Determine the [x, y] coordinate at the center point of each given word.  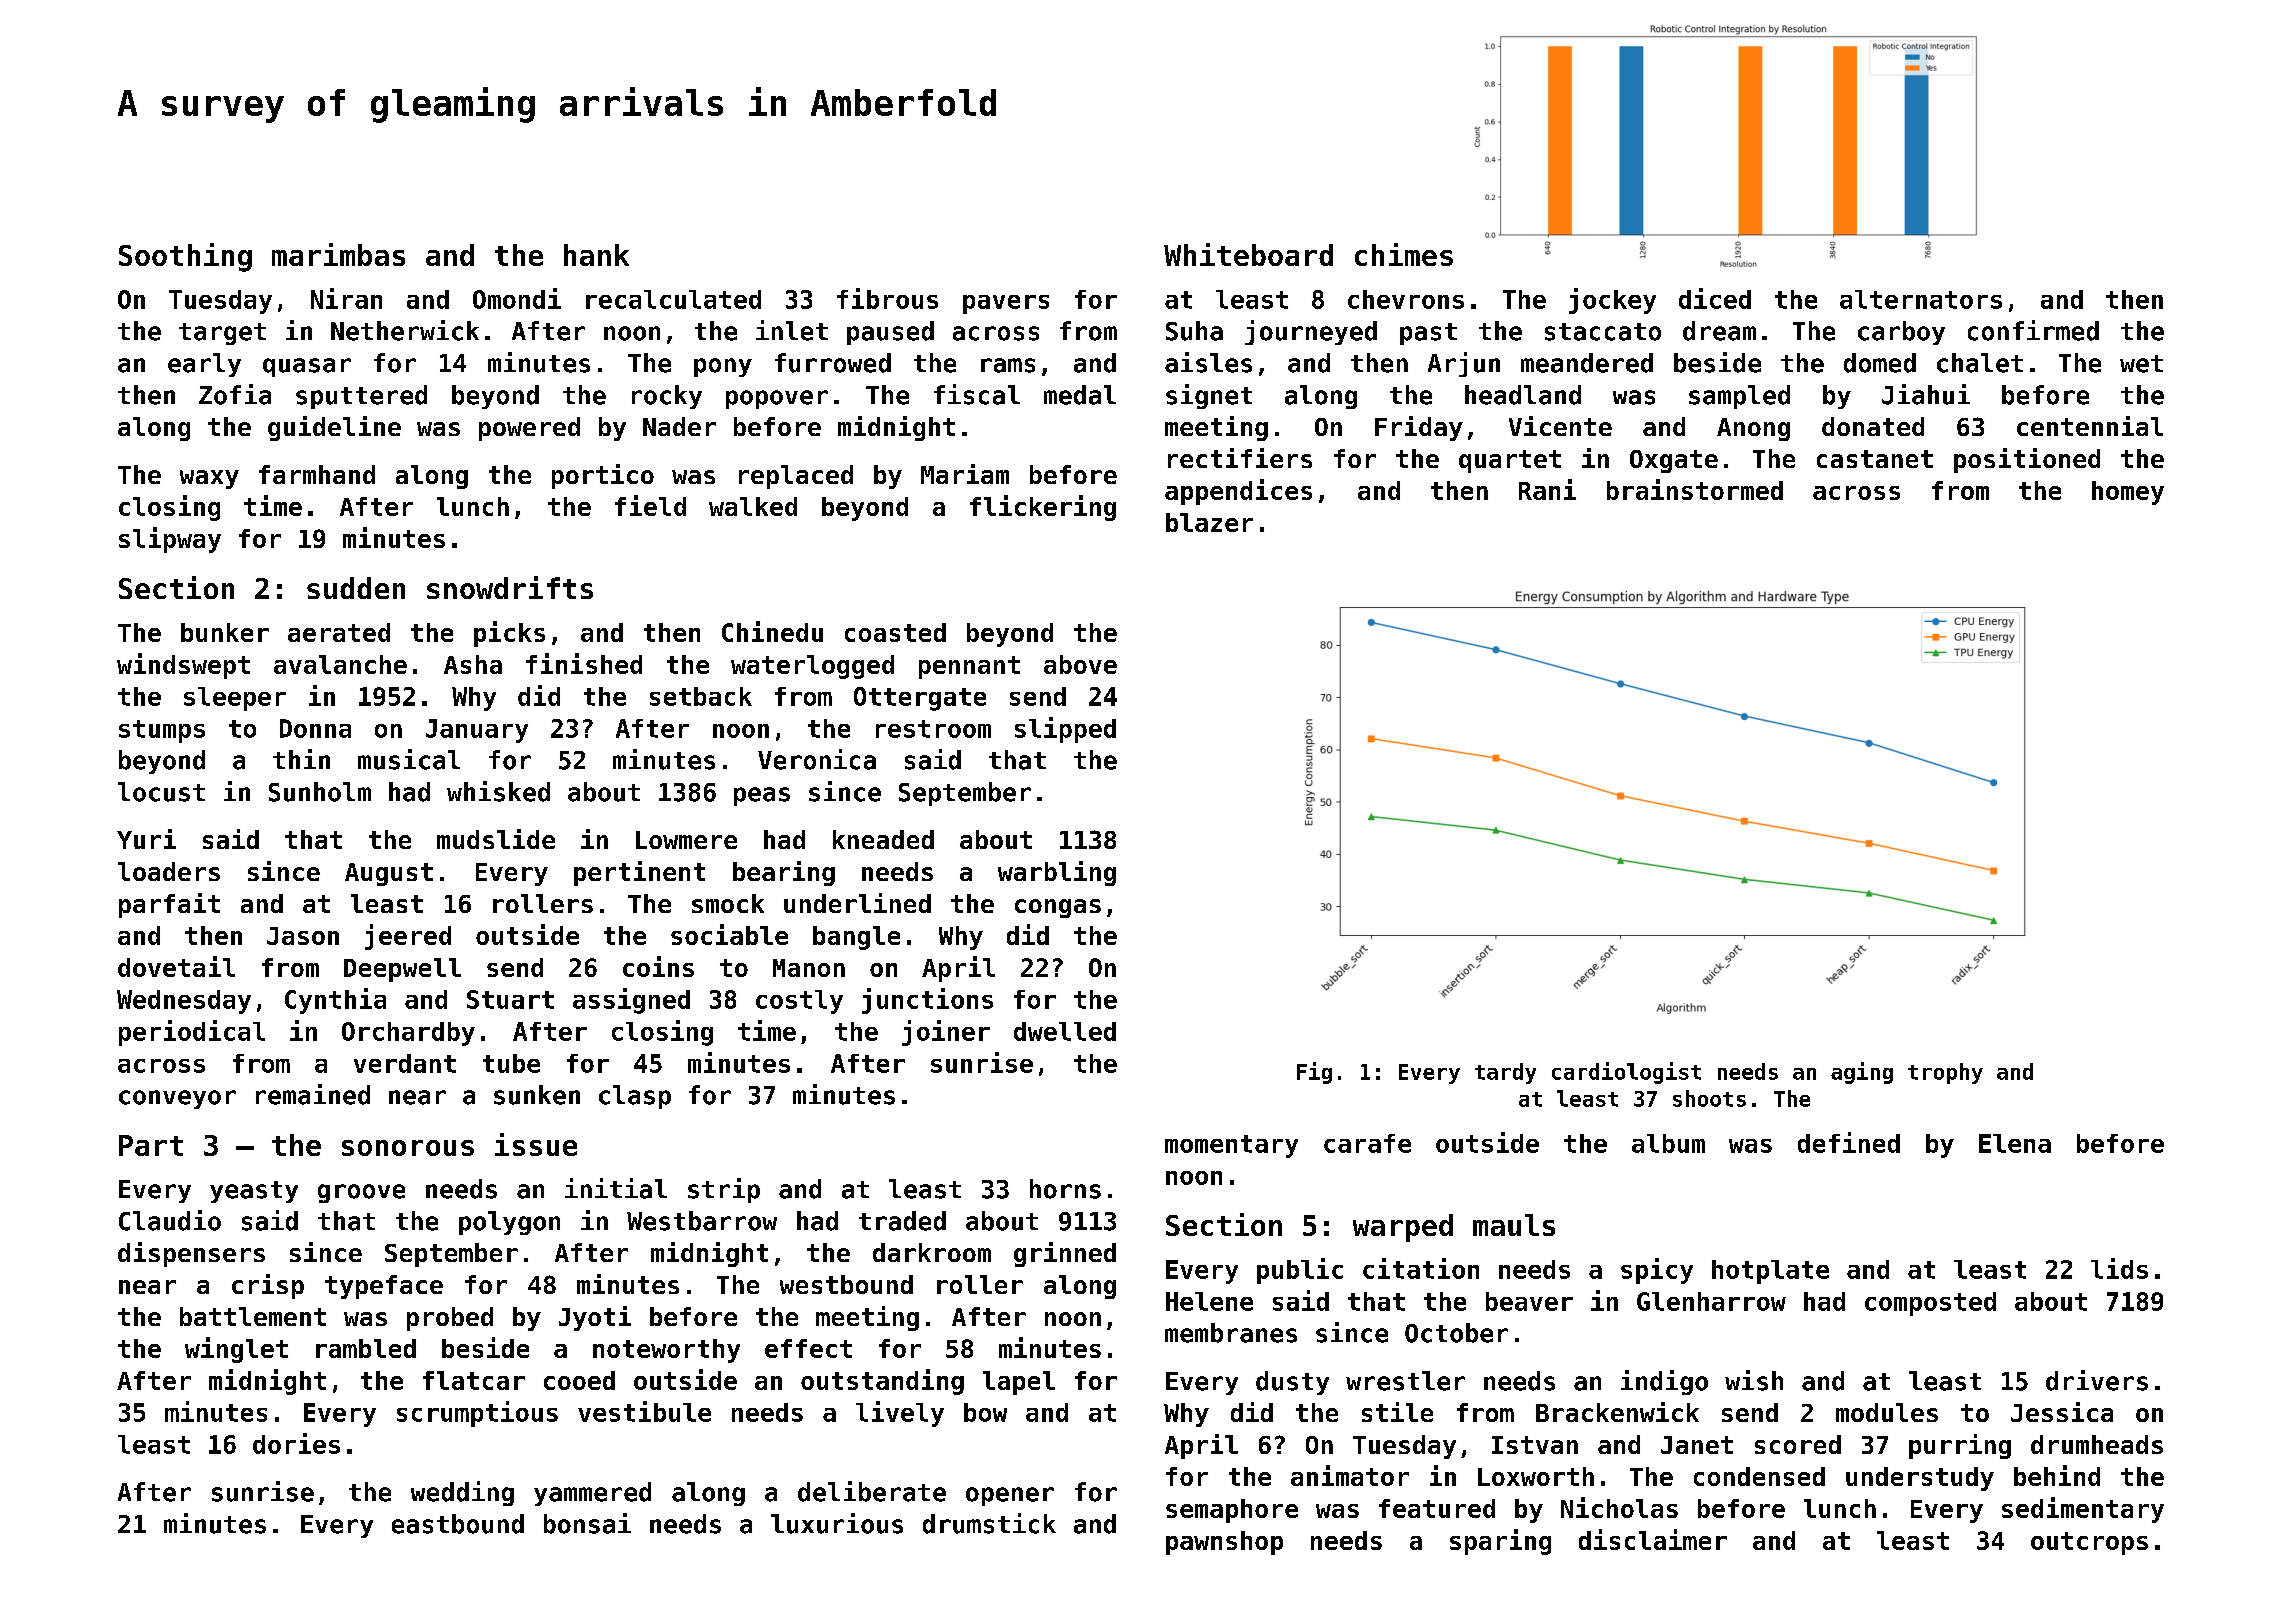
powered [529, 429]
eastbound [458, 1524]
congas [1058, 908]
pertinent [639, 873]
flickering [1043, 508]
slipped [1065, 730]
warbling [1057, 873]
